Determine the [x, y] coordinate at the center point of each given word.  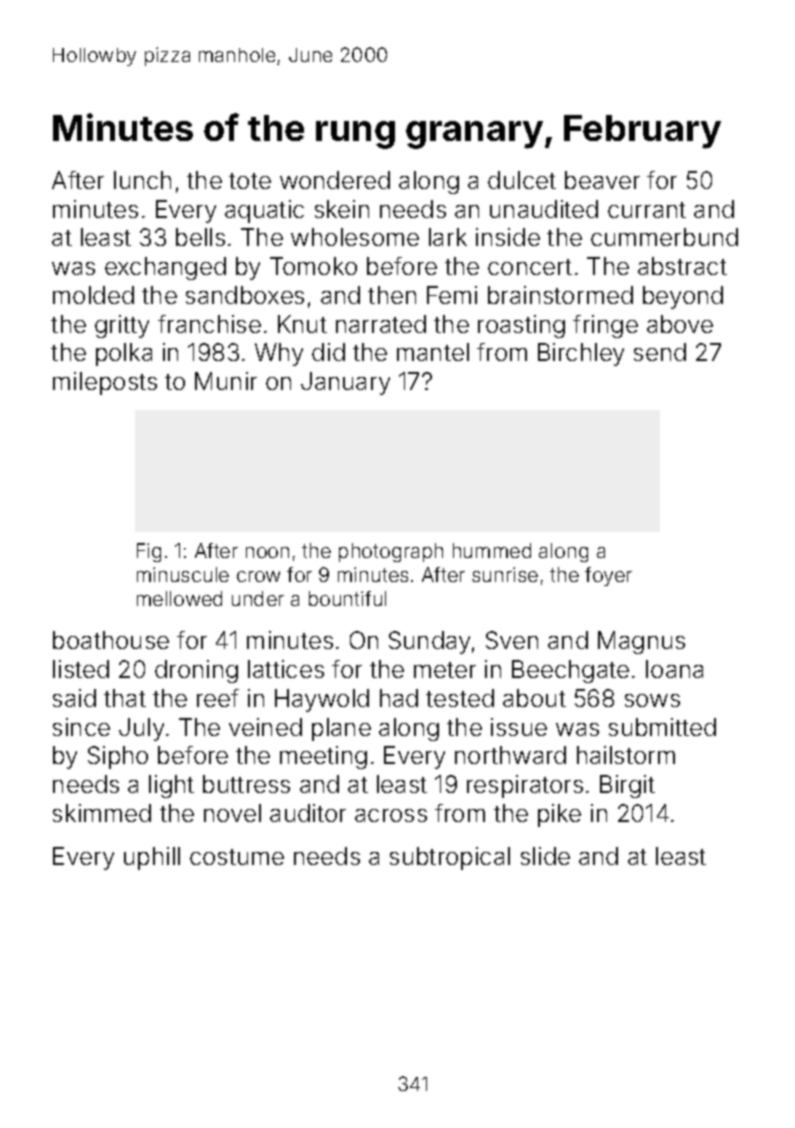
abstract [682, 266]
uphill [152, 858]
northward [510, 755]
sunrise [505, 574]
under [258, 598]
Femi [452, 295]
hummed [492, 550]
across [391, 815]
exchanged [165, 268]
